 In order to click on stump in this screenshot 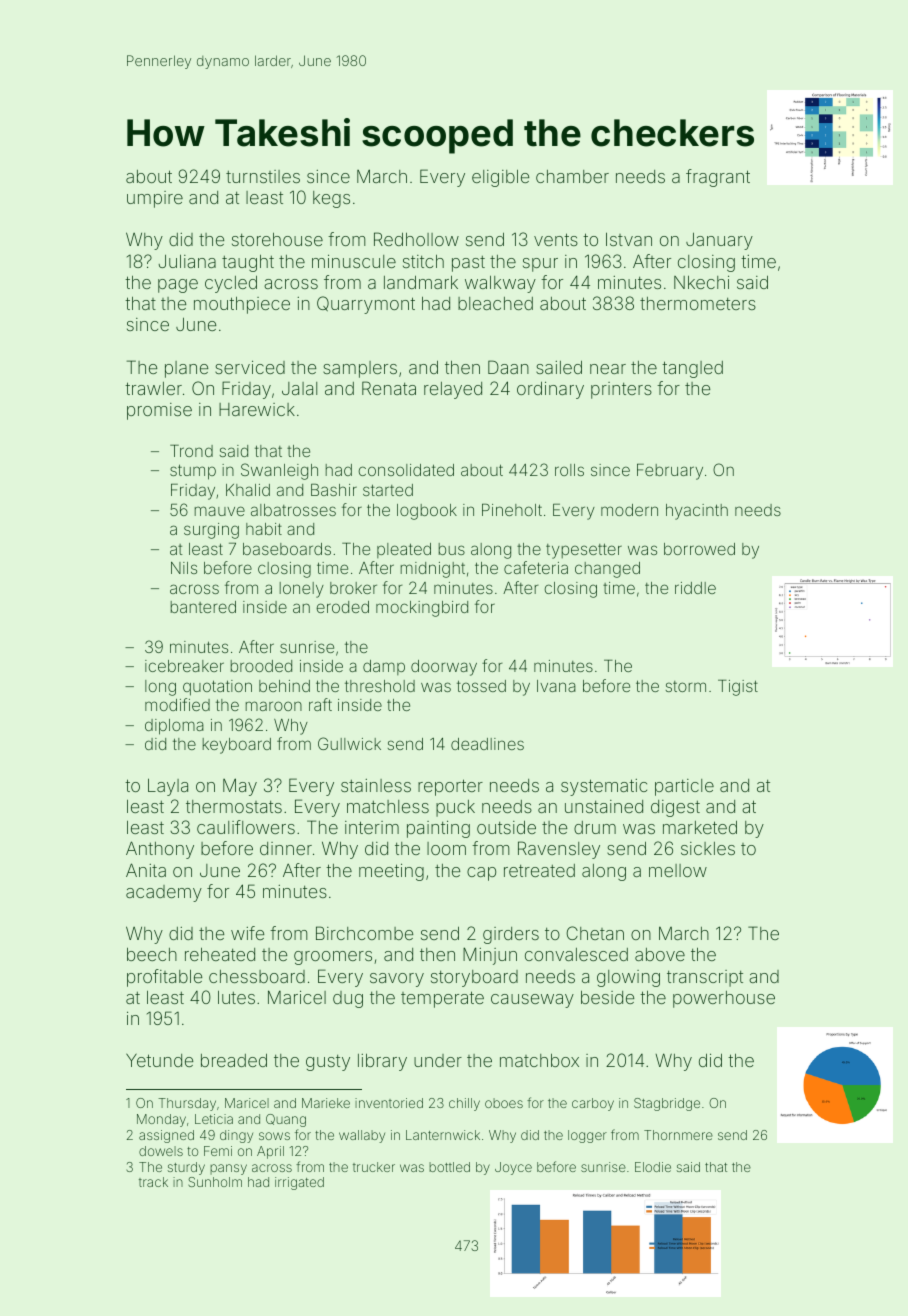, I will do `click(193, 472)`.
